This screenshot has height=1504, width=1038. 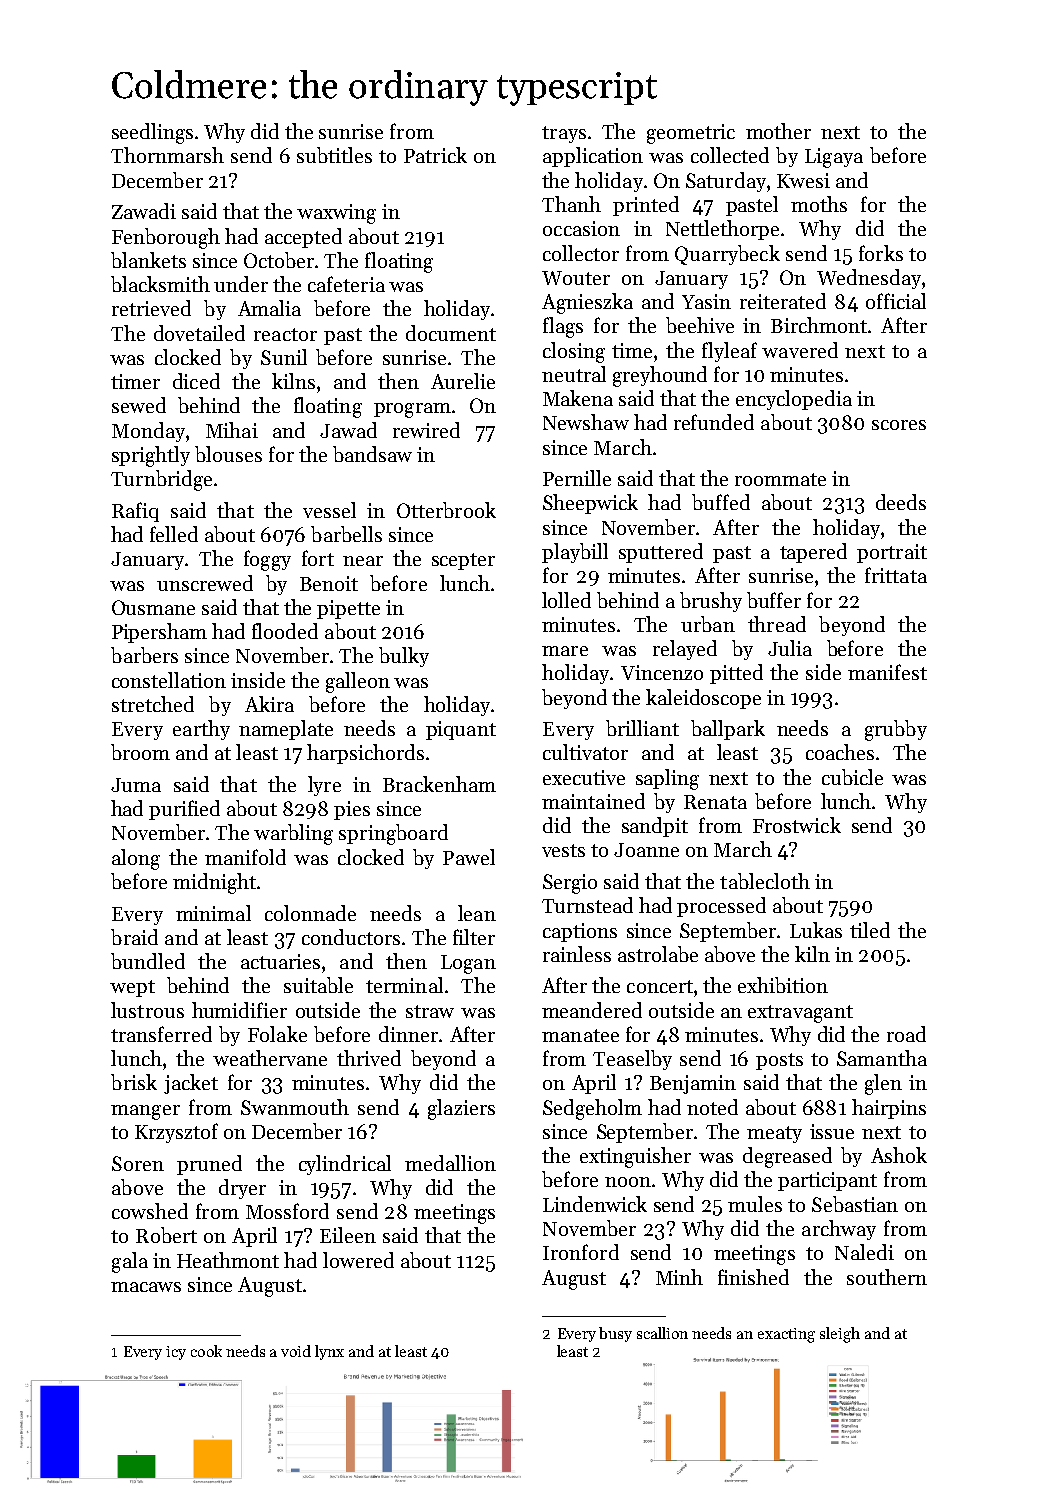 I want to click on Ironford, so click(x=581, y=1252).
